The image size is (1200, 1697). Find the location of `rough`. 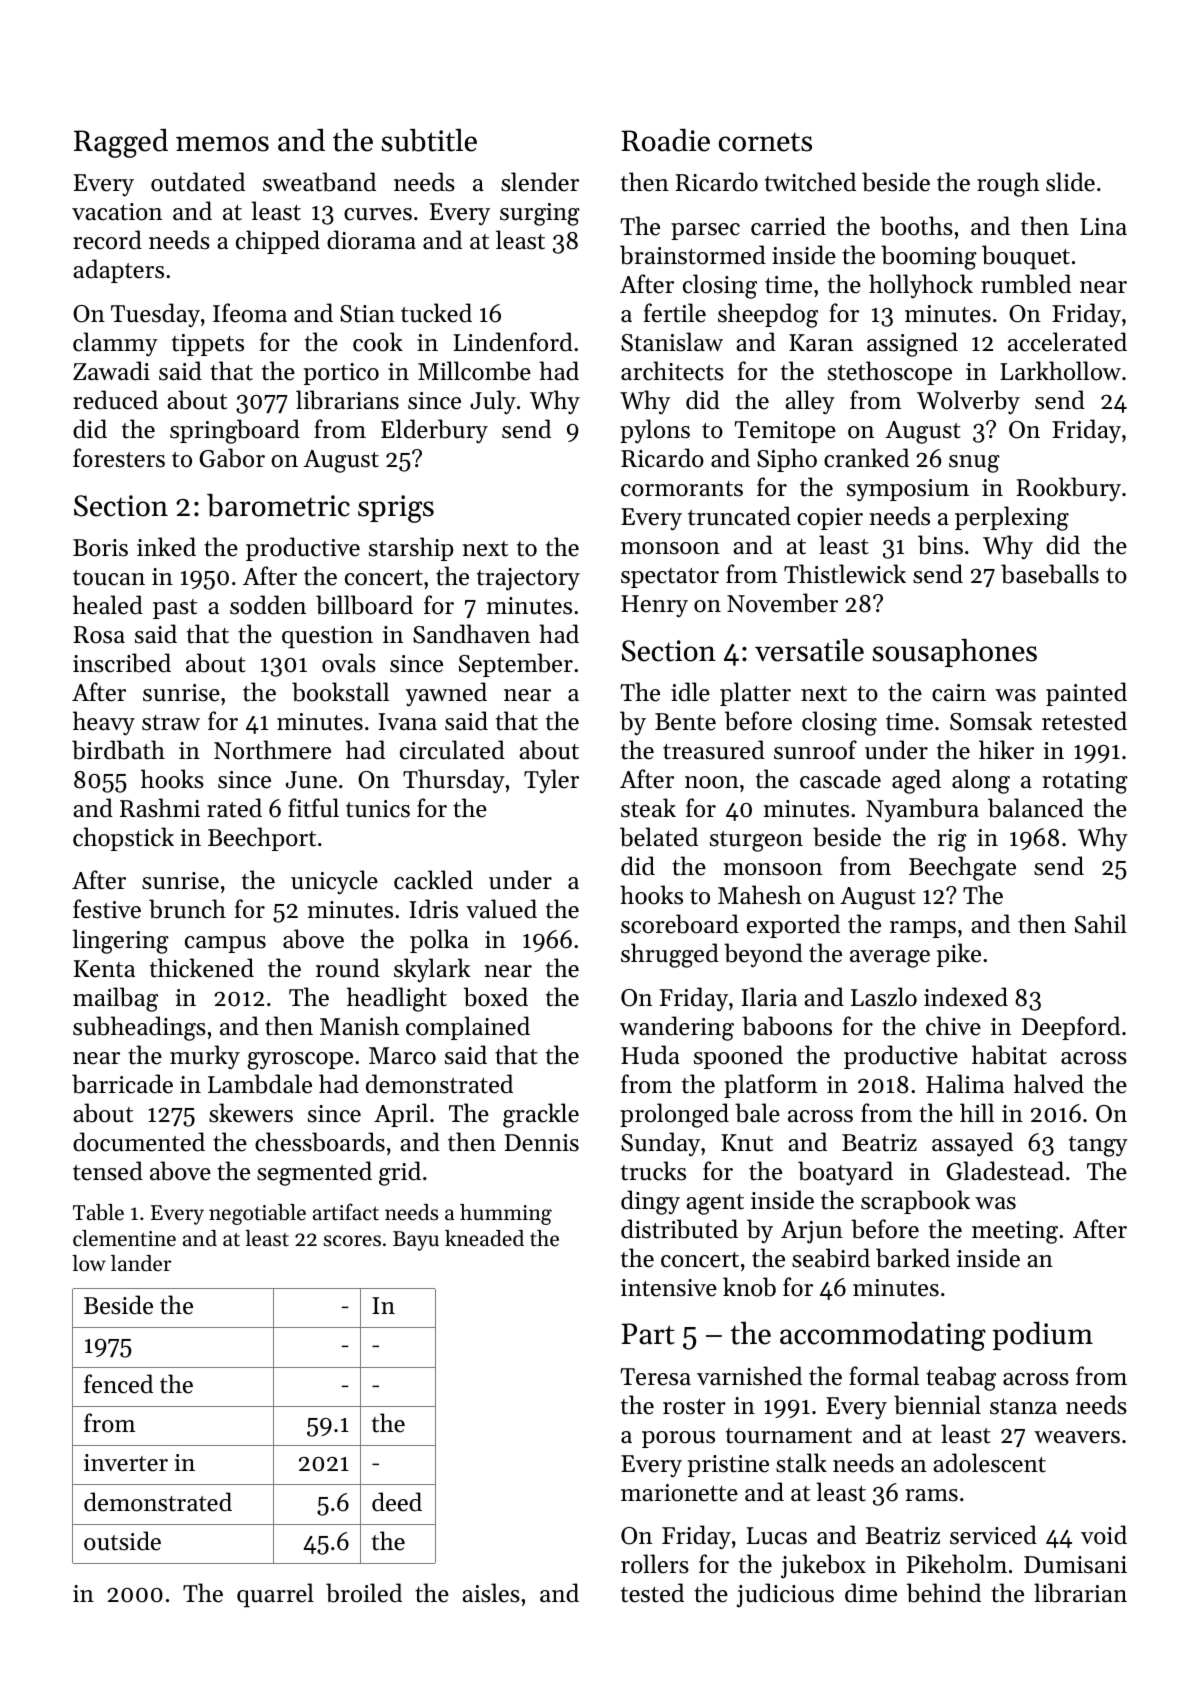

rough is located at coordinates (1008, 184).
